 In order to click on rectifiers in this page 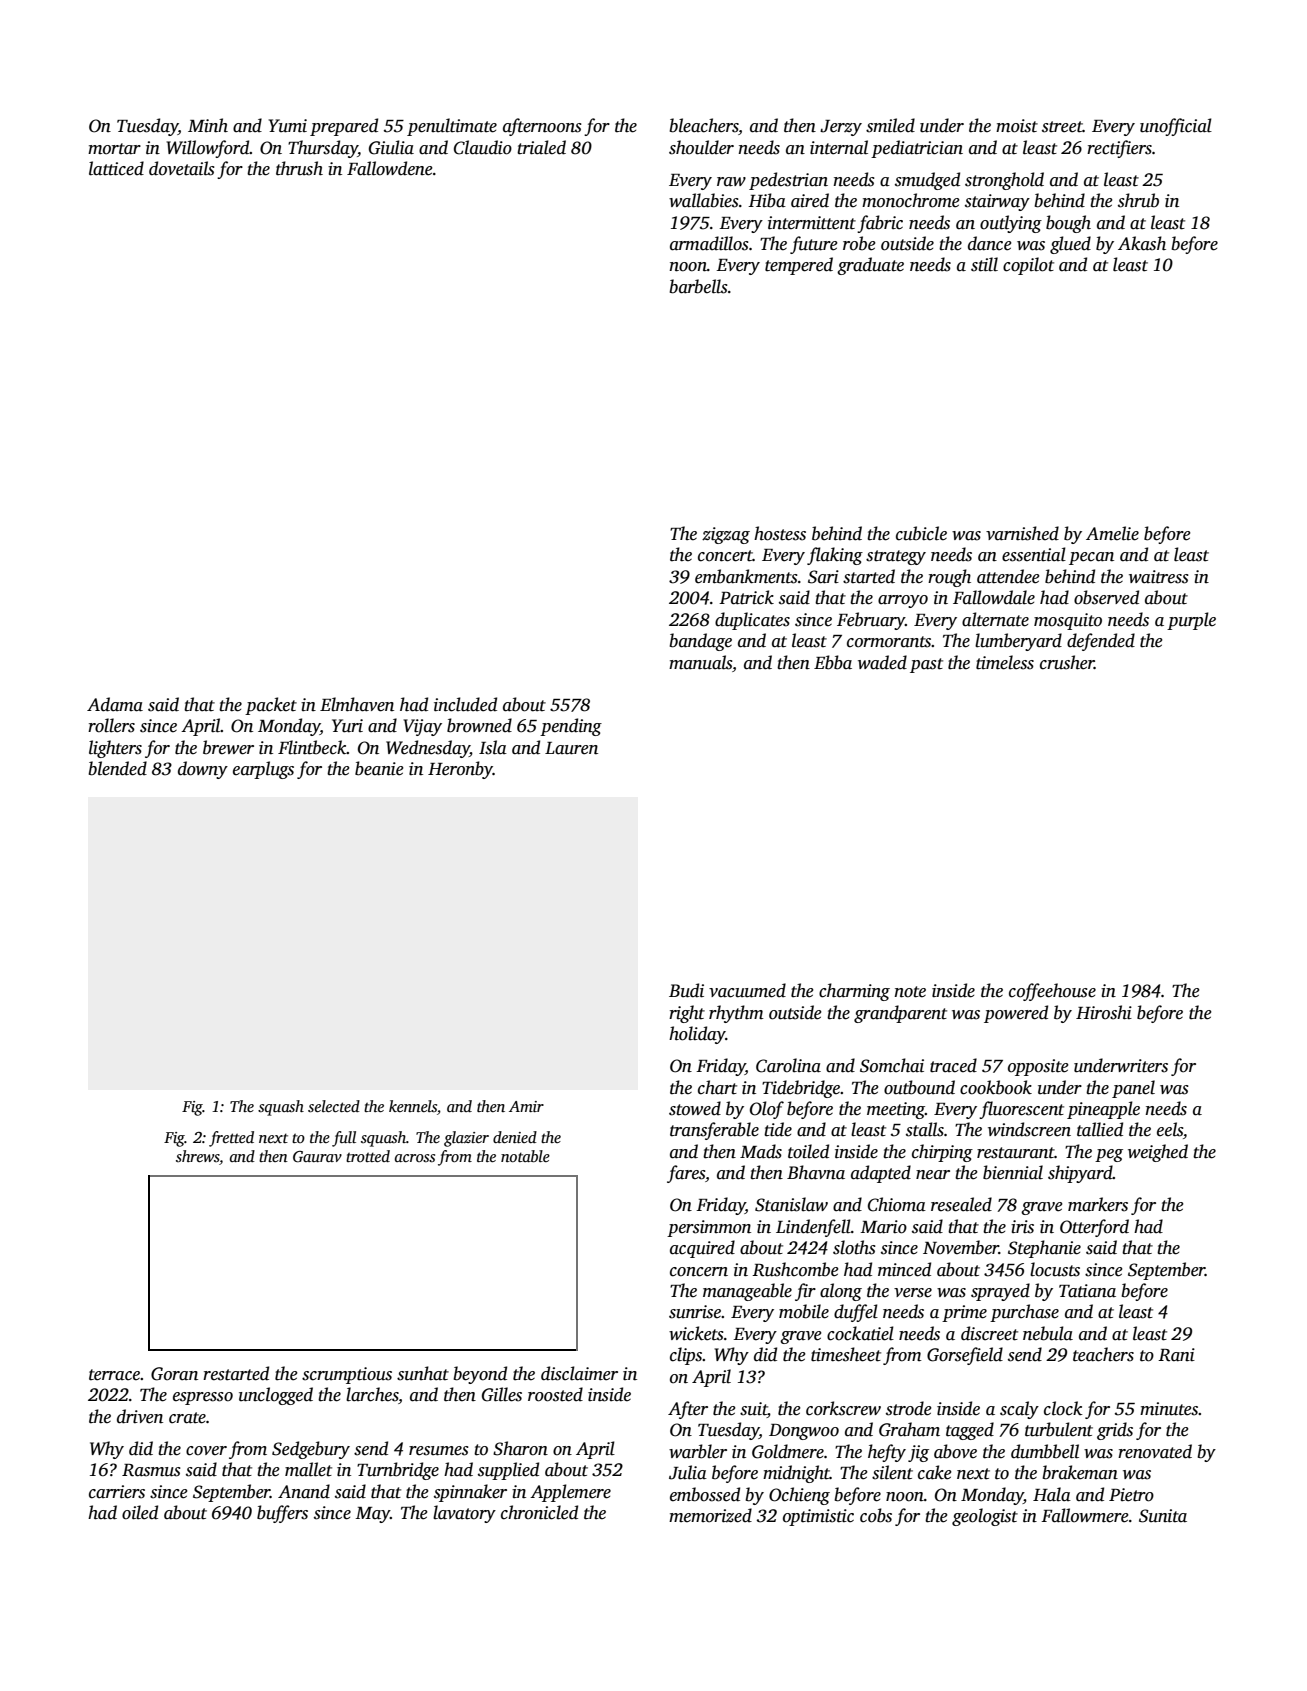, I will do `click(1119, 149)`.
